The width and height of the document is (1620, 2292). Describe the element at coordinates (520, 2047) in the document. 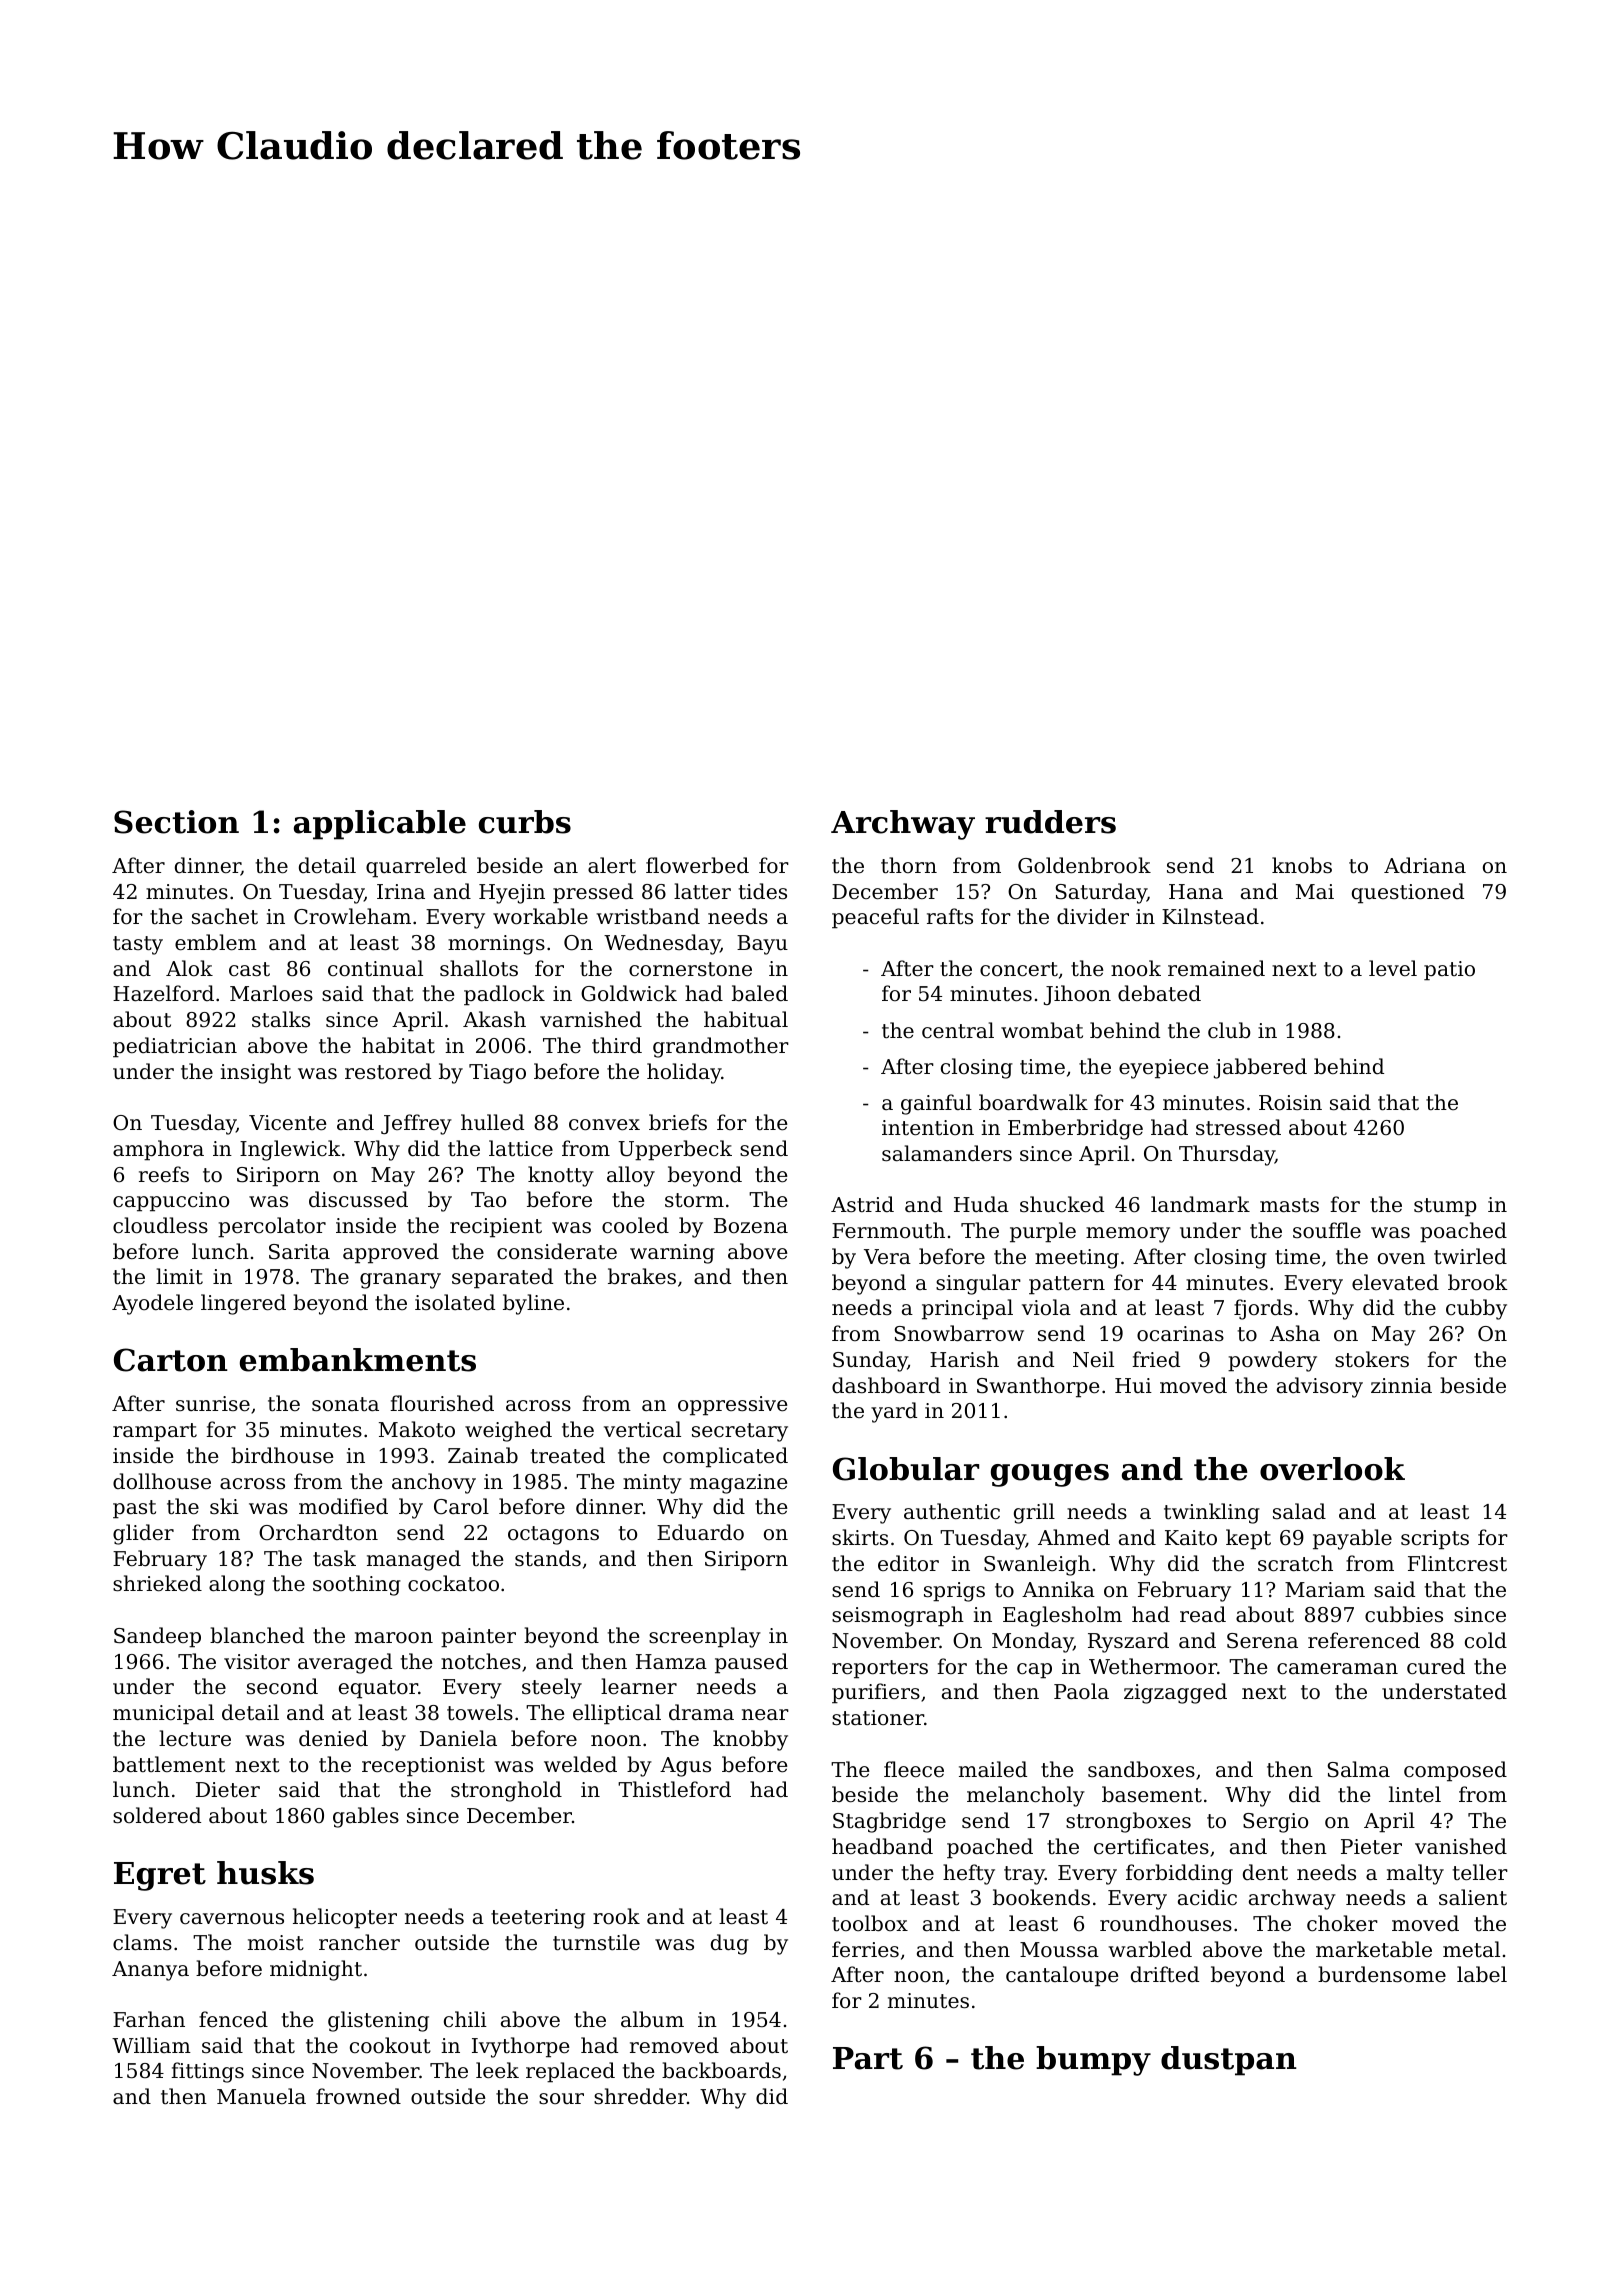

I see `Ivythorpe` at that location.
